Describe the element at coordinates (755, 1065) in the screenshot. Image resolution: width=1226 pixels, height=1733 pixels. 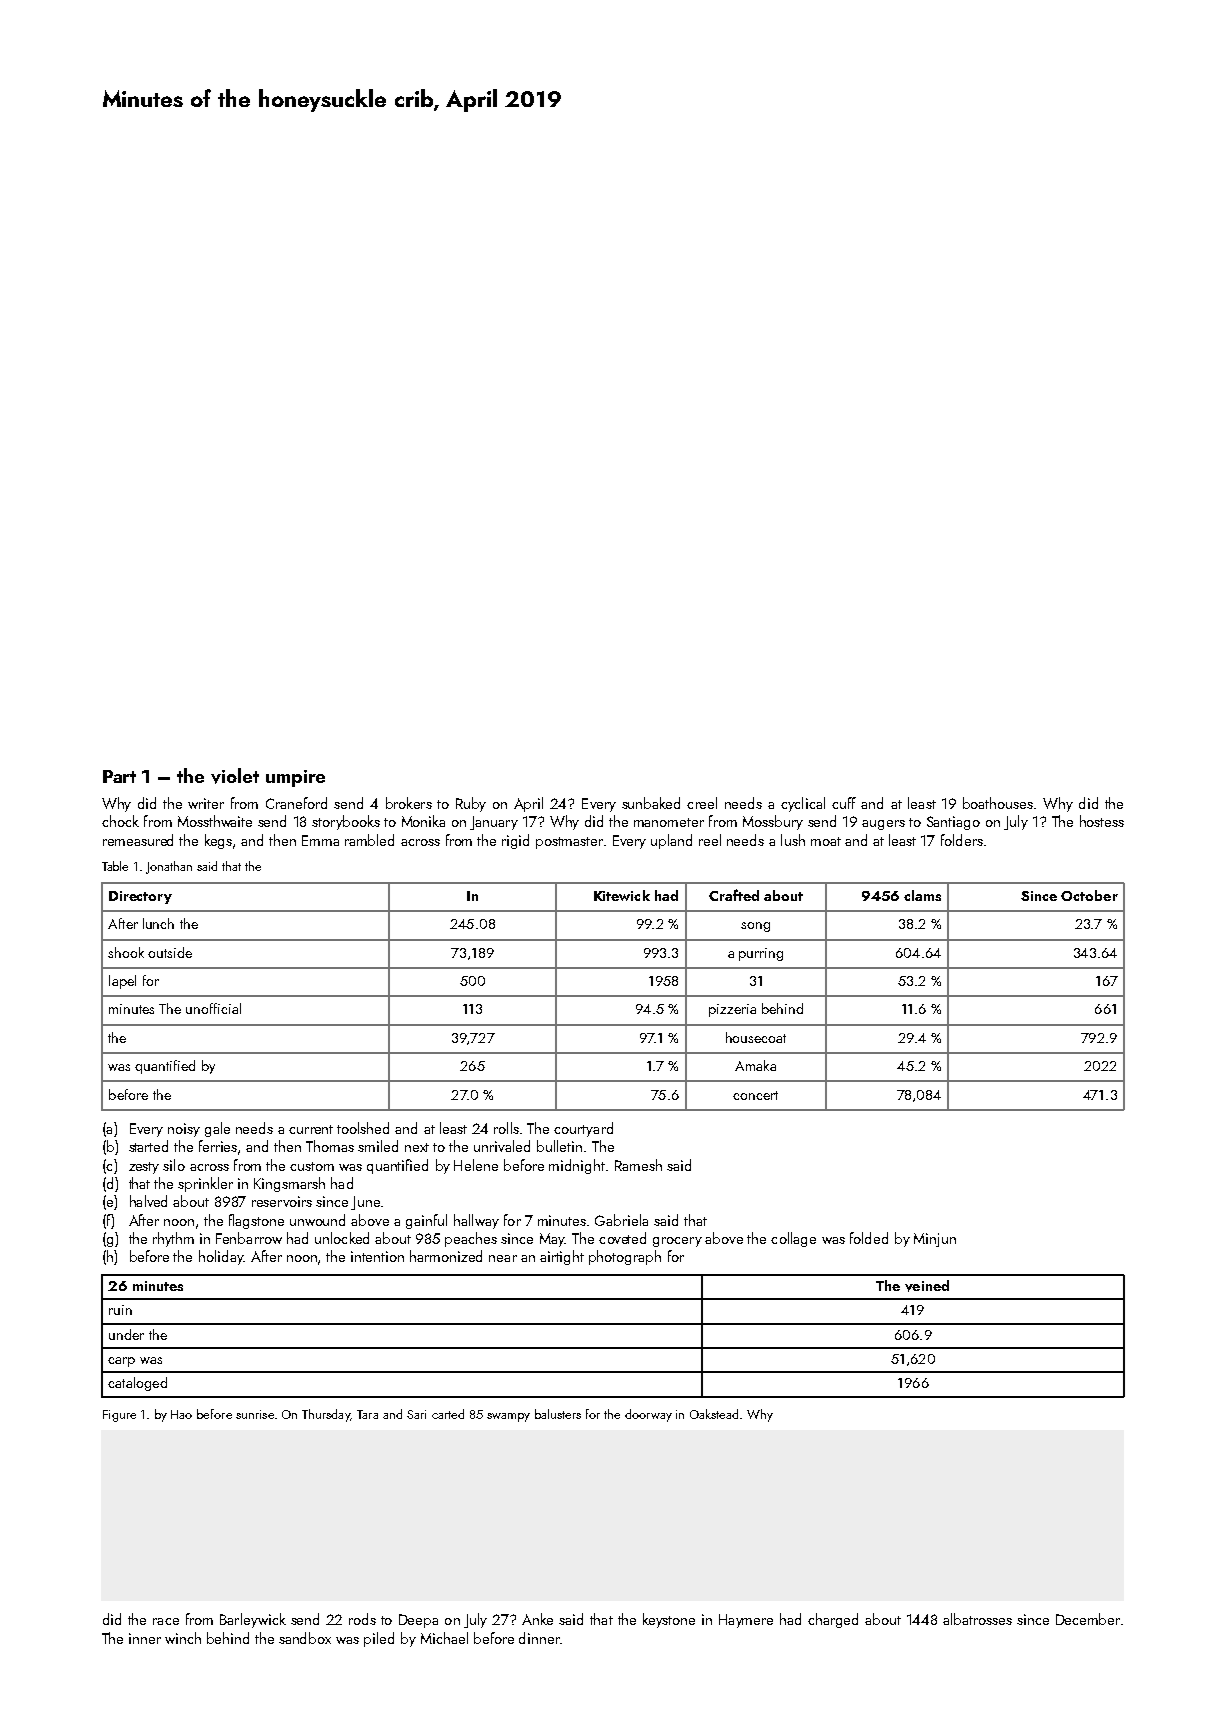
I see `Amaka` at that location.
